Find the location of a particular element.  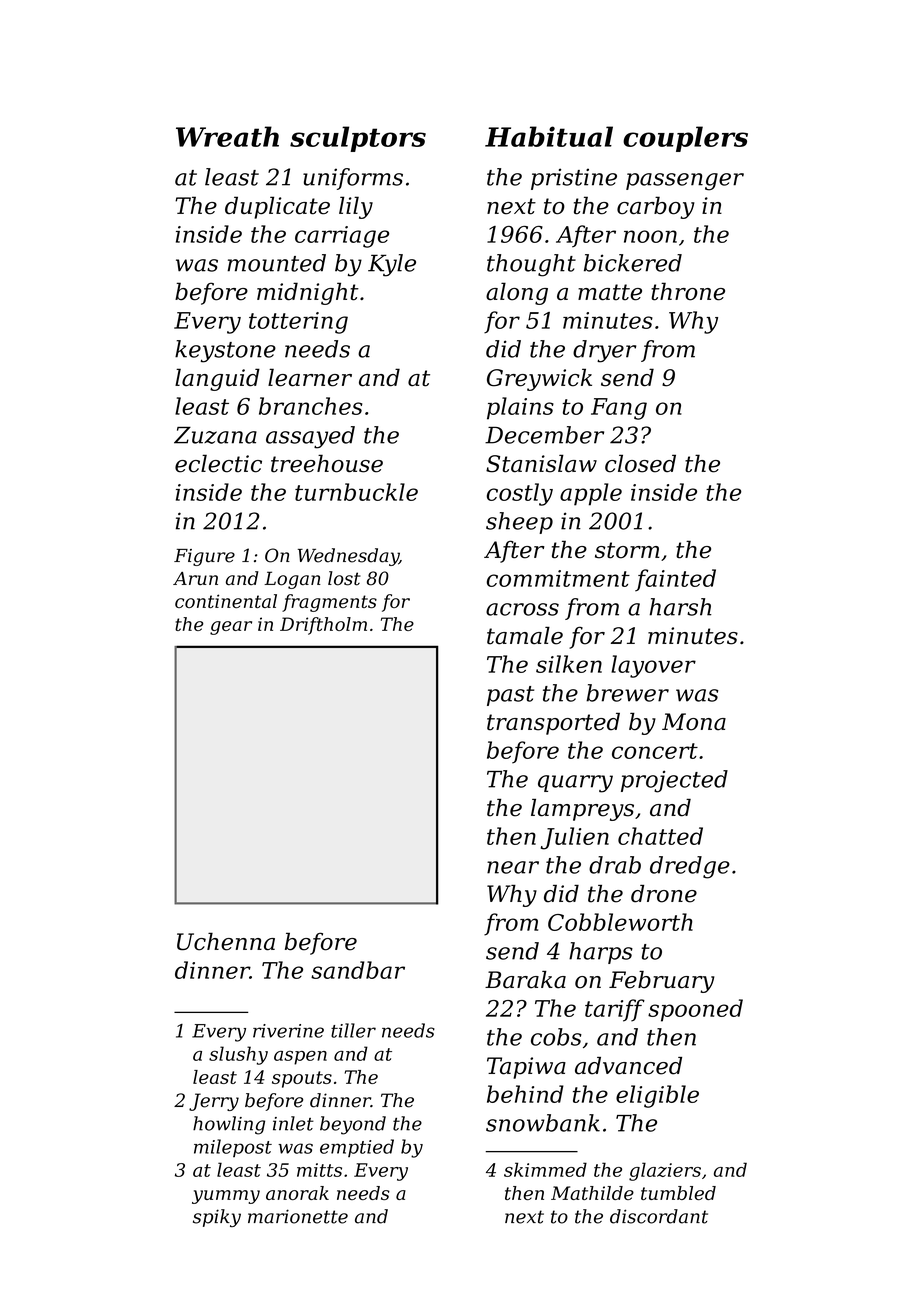

lampreys is located at coordinates (582, 810).
